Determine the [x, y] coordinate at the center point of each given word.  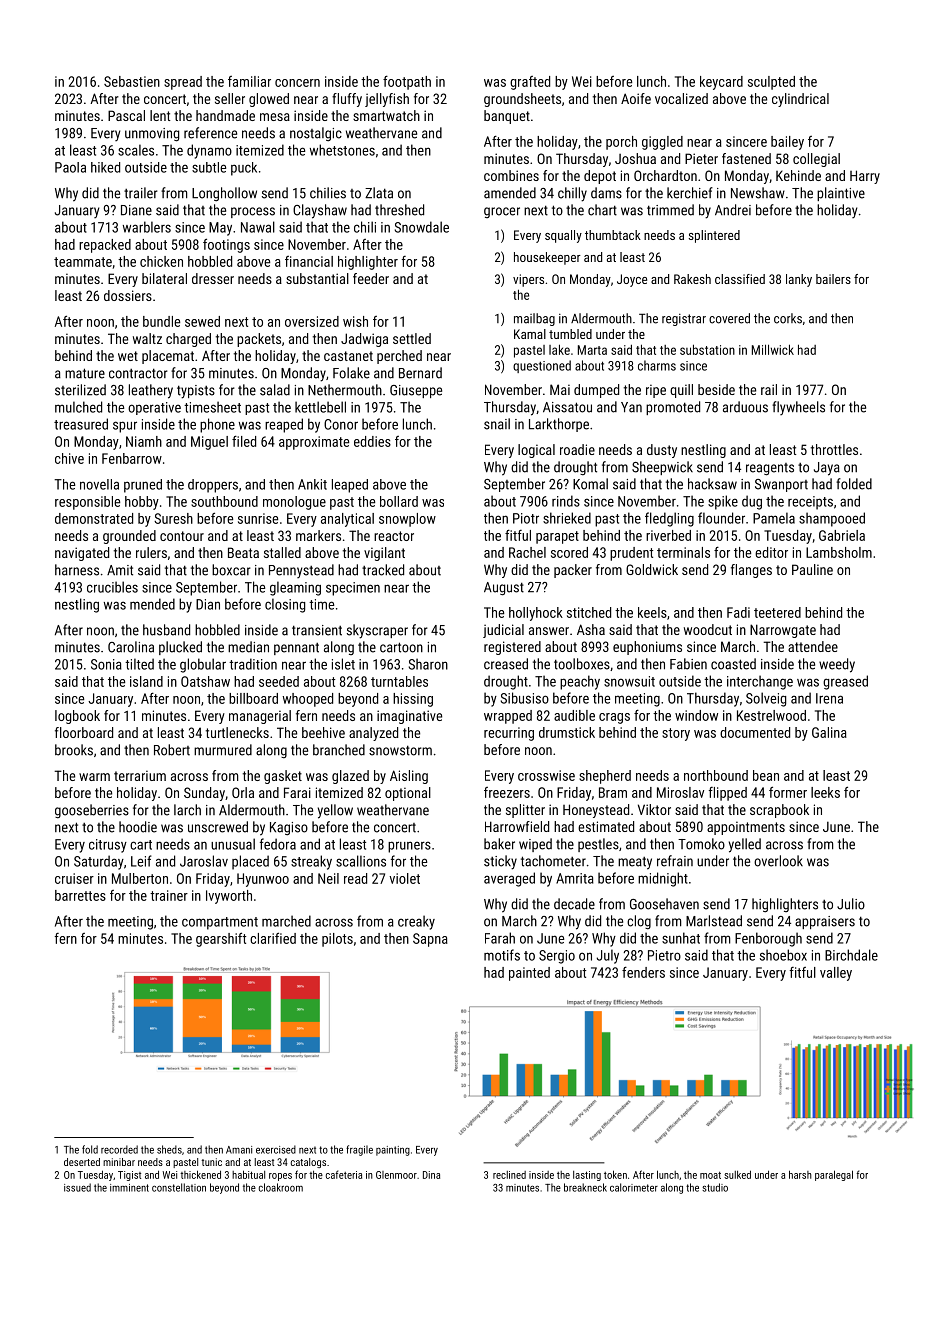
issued [77, 1187]
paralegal [834, 1175]
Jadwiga [364, 340]
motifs [502, 955]
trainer [169, 895]
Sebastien [132, 81]
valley [836, 974]
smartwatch [386, 115]
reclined [509, 1175]
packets [259, 340]
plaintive [841, 194]
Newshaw [758, 193]
